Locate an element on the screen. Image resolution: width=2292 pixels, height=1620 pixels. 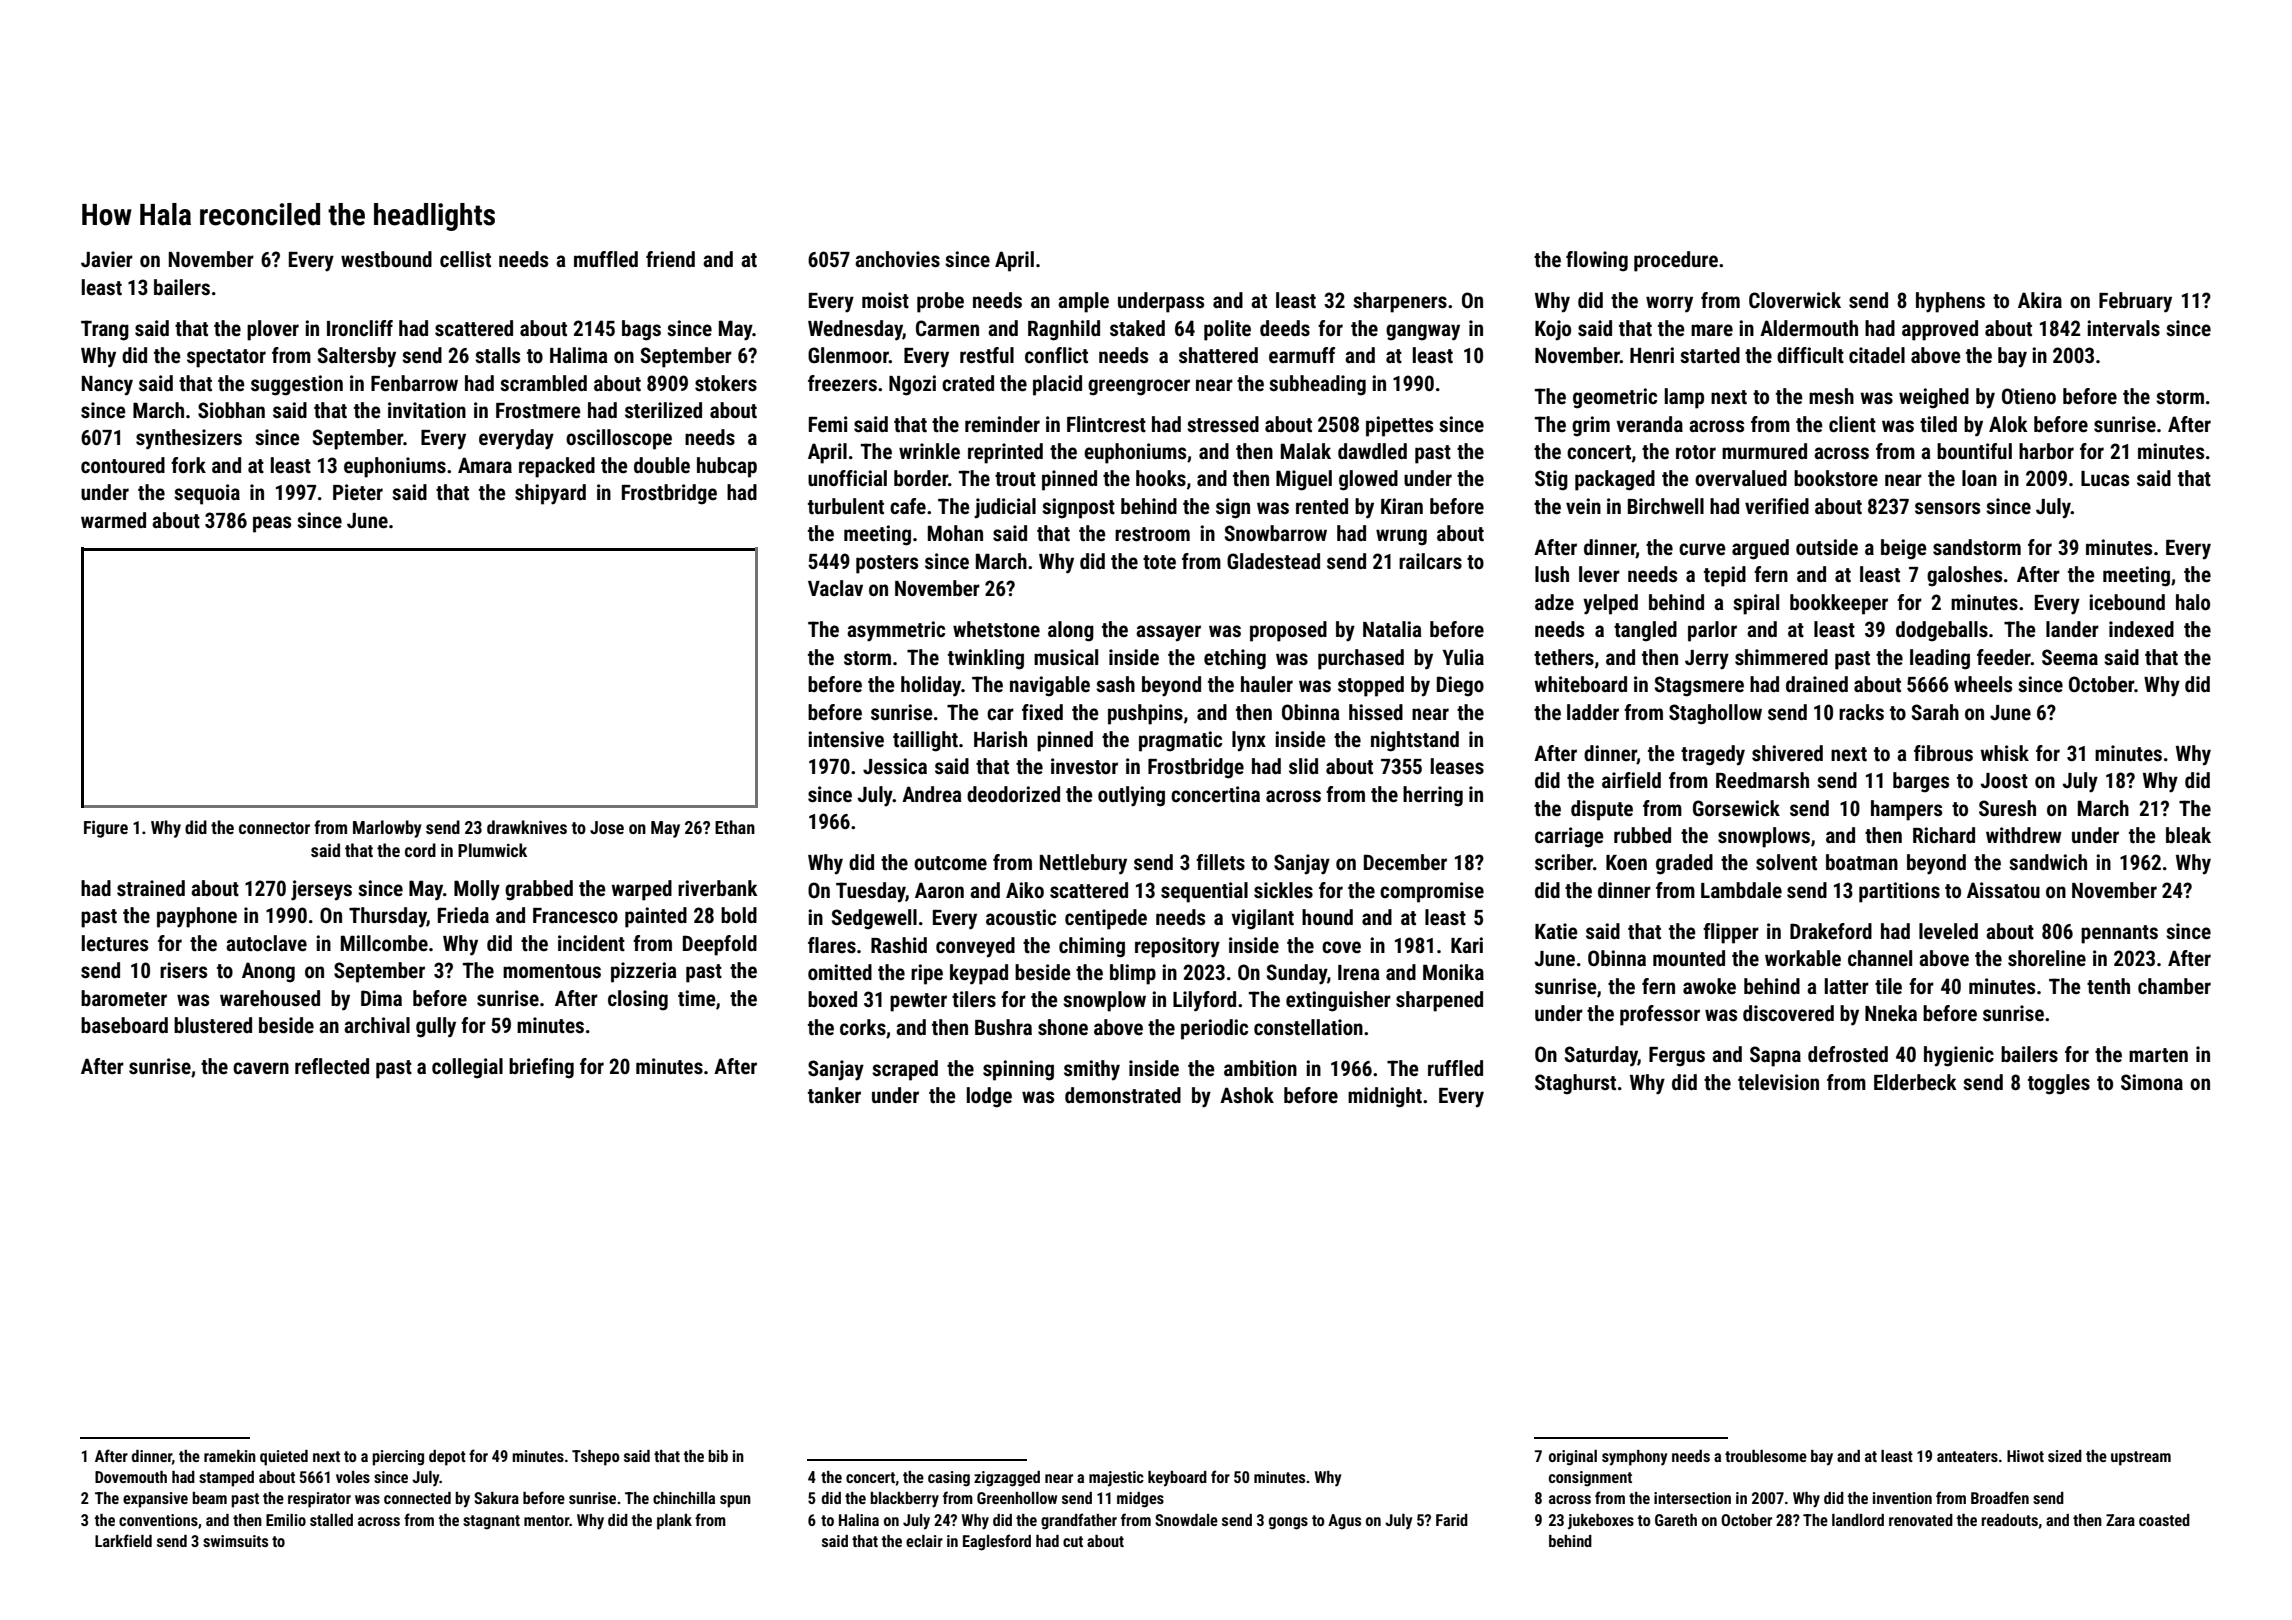
westbound is located at coordinates (386, 259).
